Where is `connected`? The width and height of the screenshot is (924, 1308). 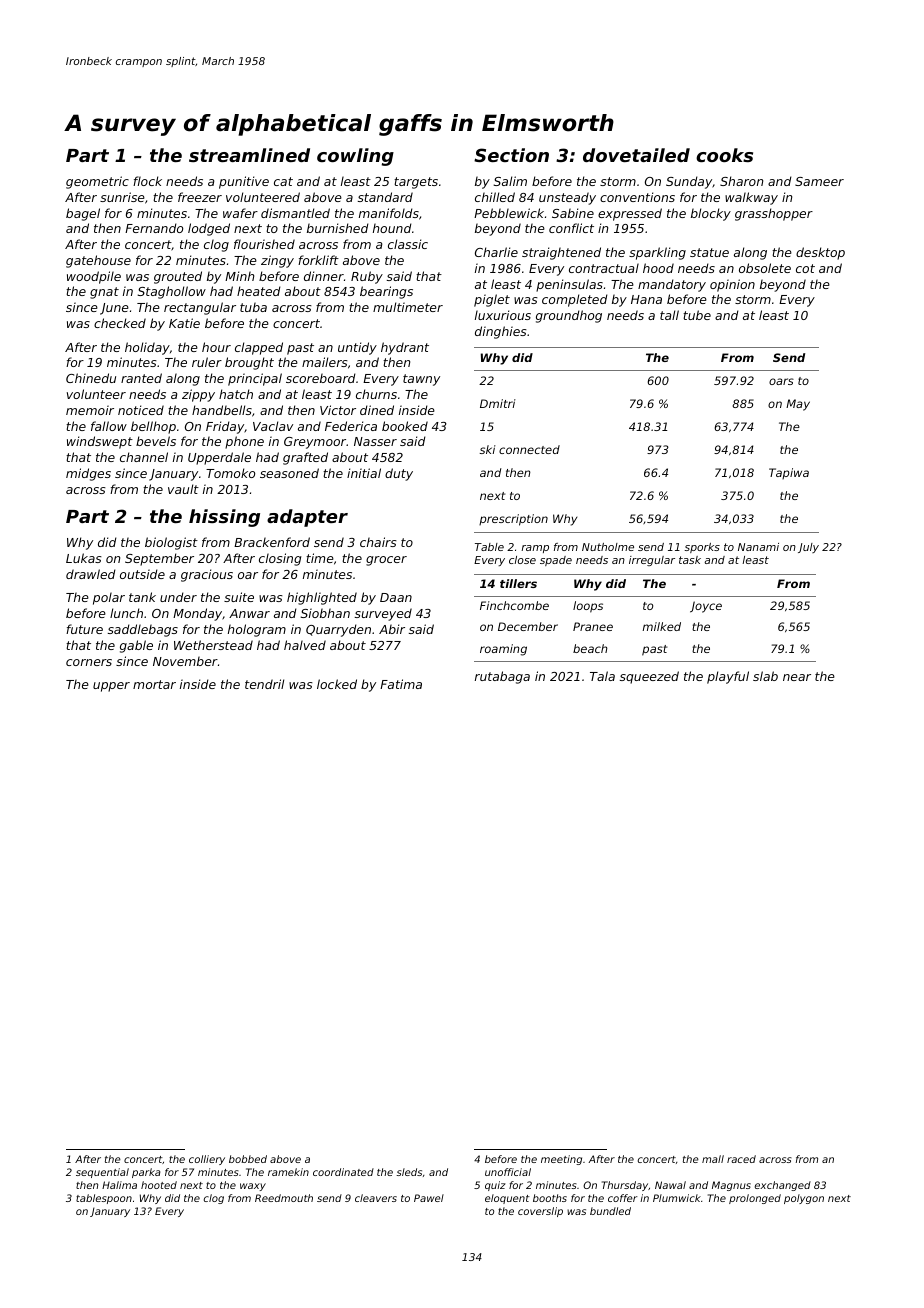 connected is located at coordinates (529, 449).
